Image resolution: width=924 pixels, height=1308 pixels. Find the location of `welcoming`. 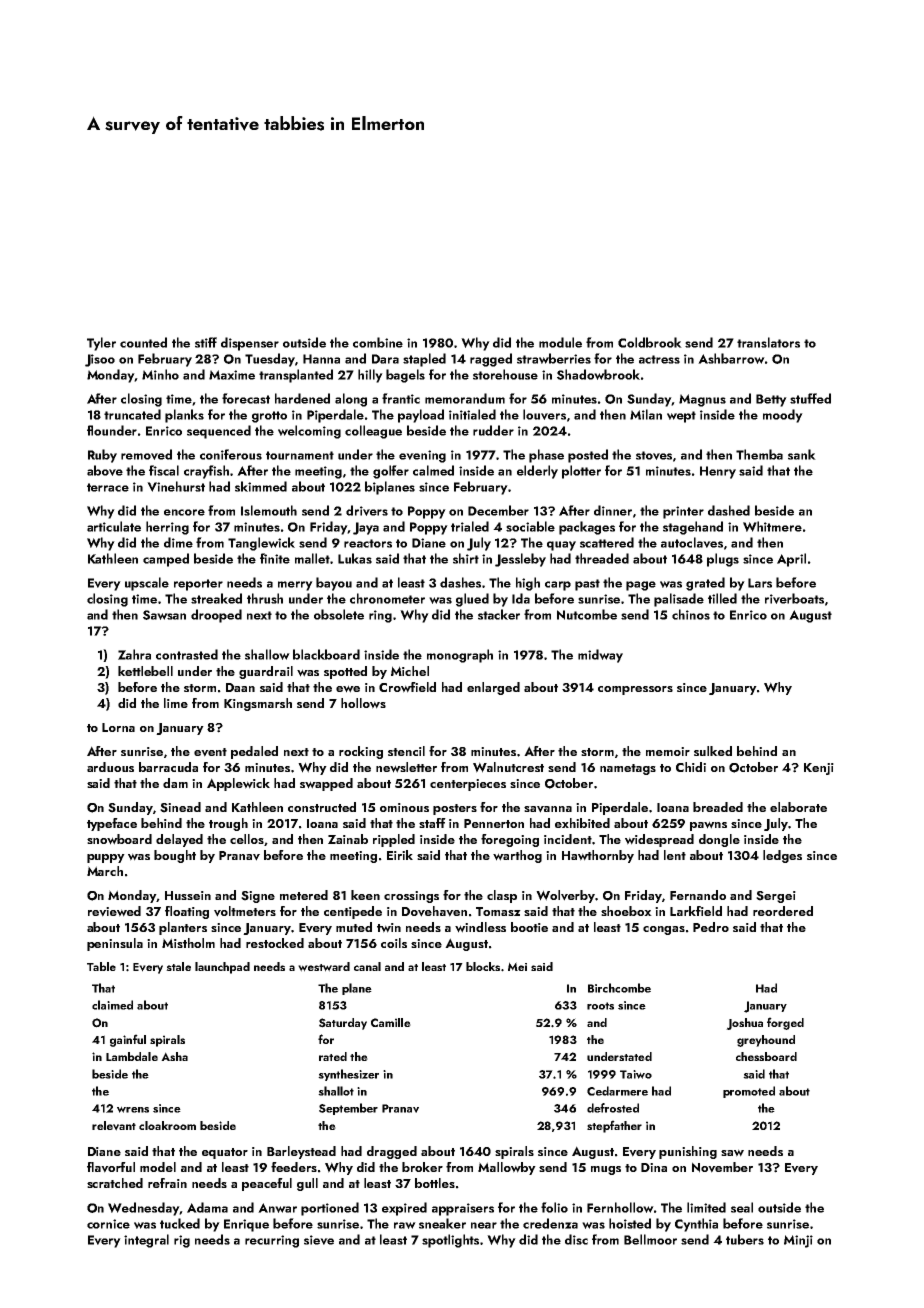

welcoming is located at coordinates (309, 432).
